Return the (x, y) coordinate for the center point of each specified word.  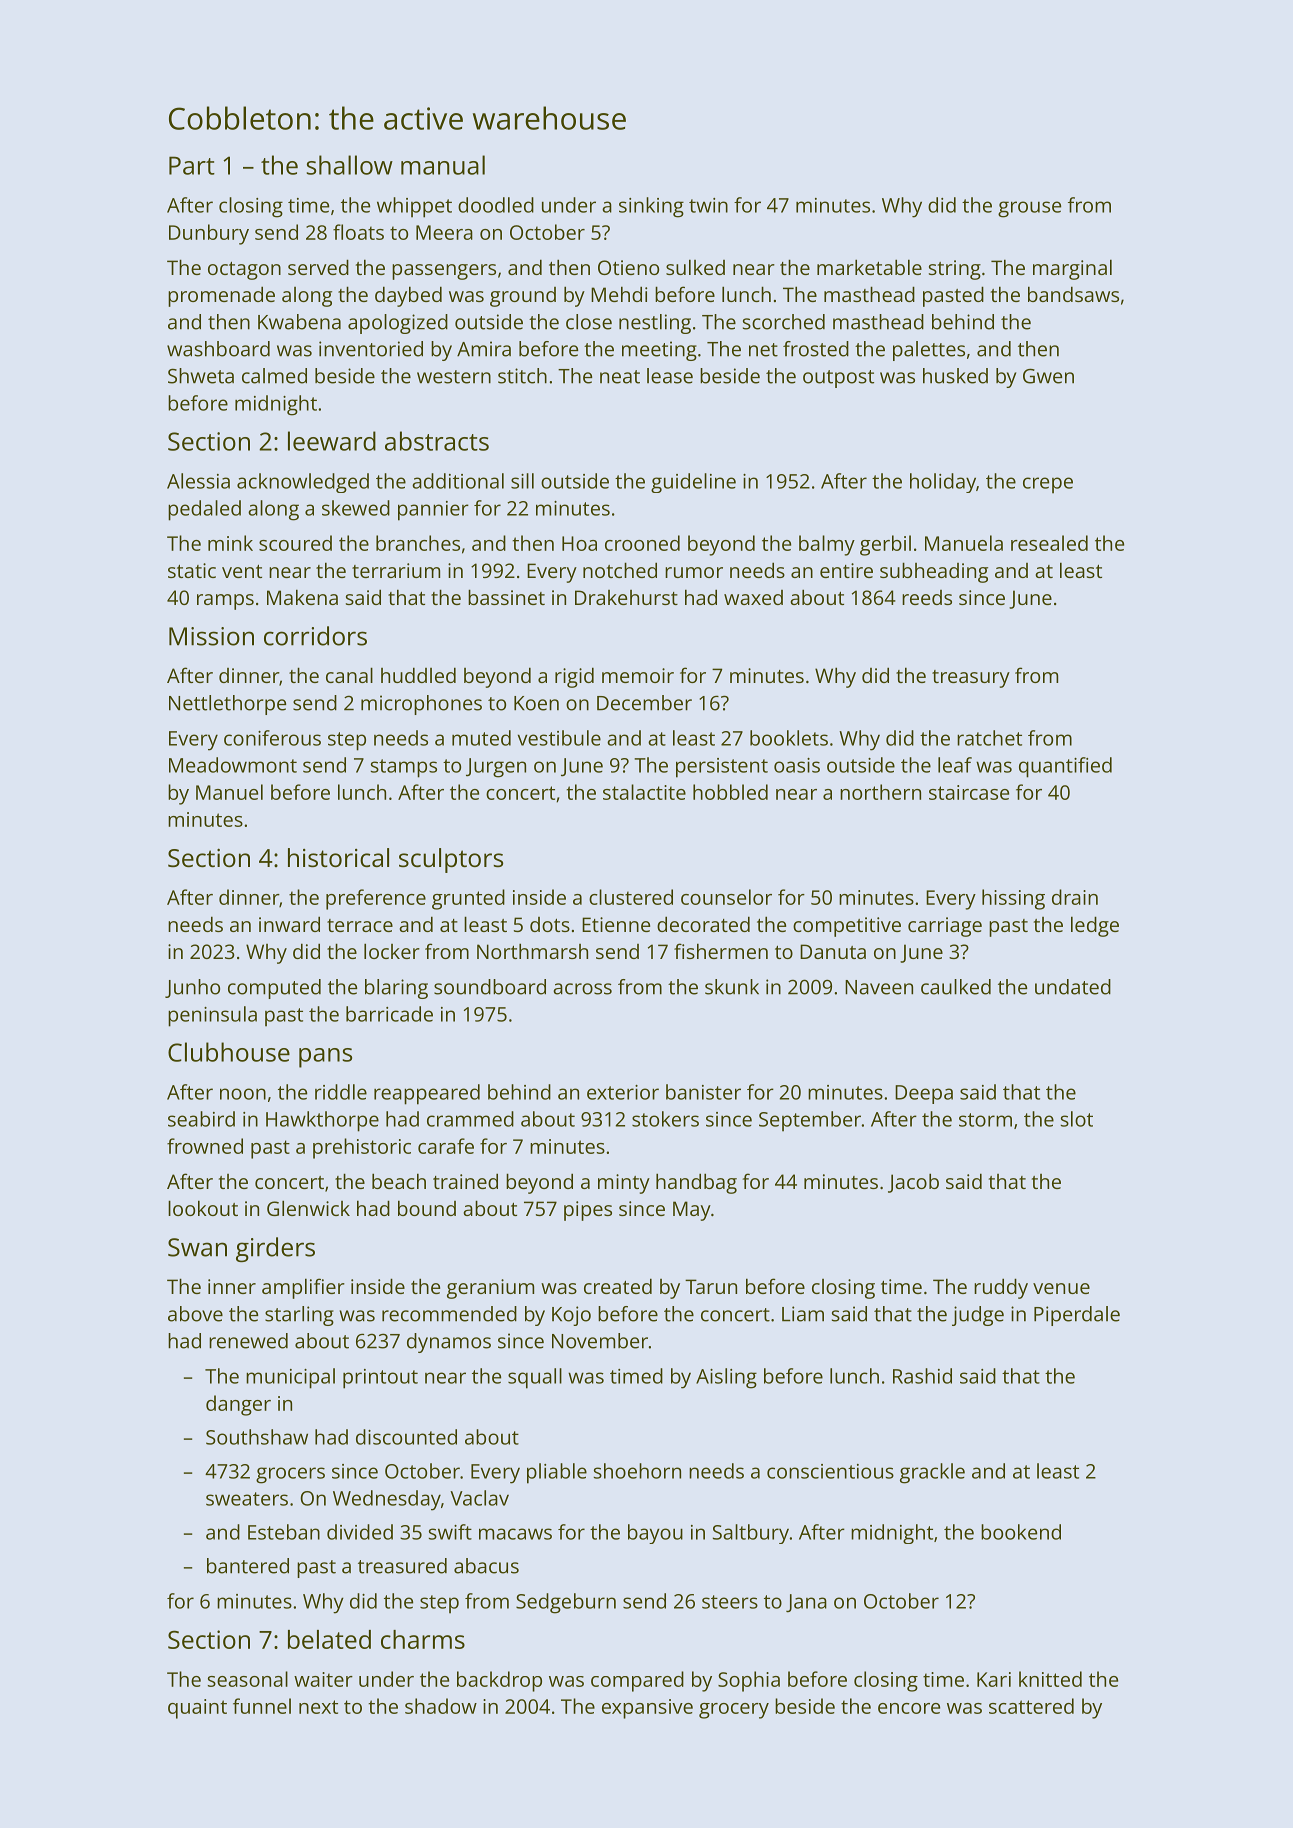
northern (880, 792)
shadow (441, 1706)
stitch (522, 376)
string (955, 270)
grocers (290, 1475)
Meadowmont (233, 765)
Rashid (922, 1376)
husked (955, 376)
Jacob (913, 1183)
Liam (803, 1314)
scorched (784, 322)
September (810, 1121)
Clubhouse (229, 1052)
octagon (244, 271)
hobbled (730, 792)
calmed (274, 376)
